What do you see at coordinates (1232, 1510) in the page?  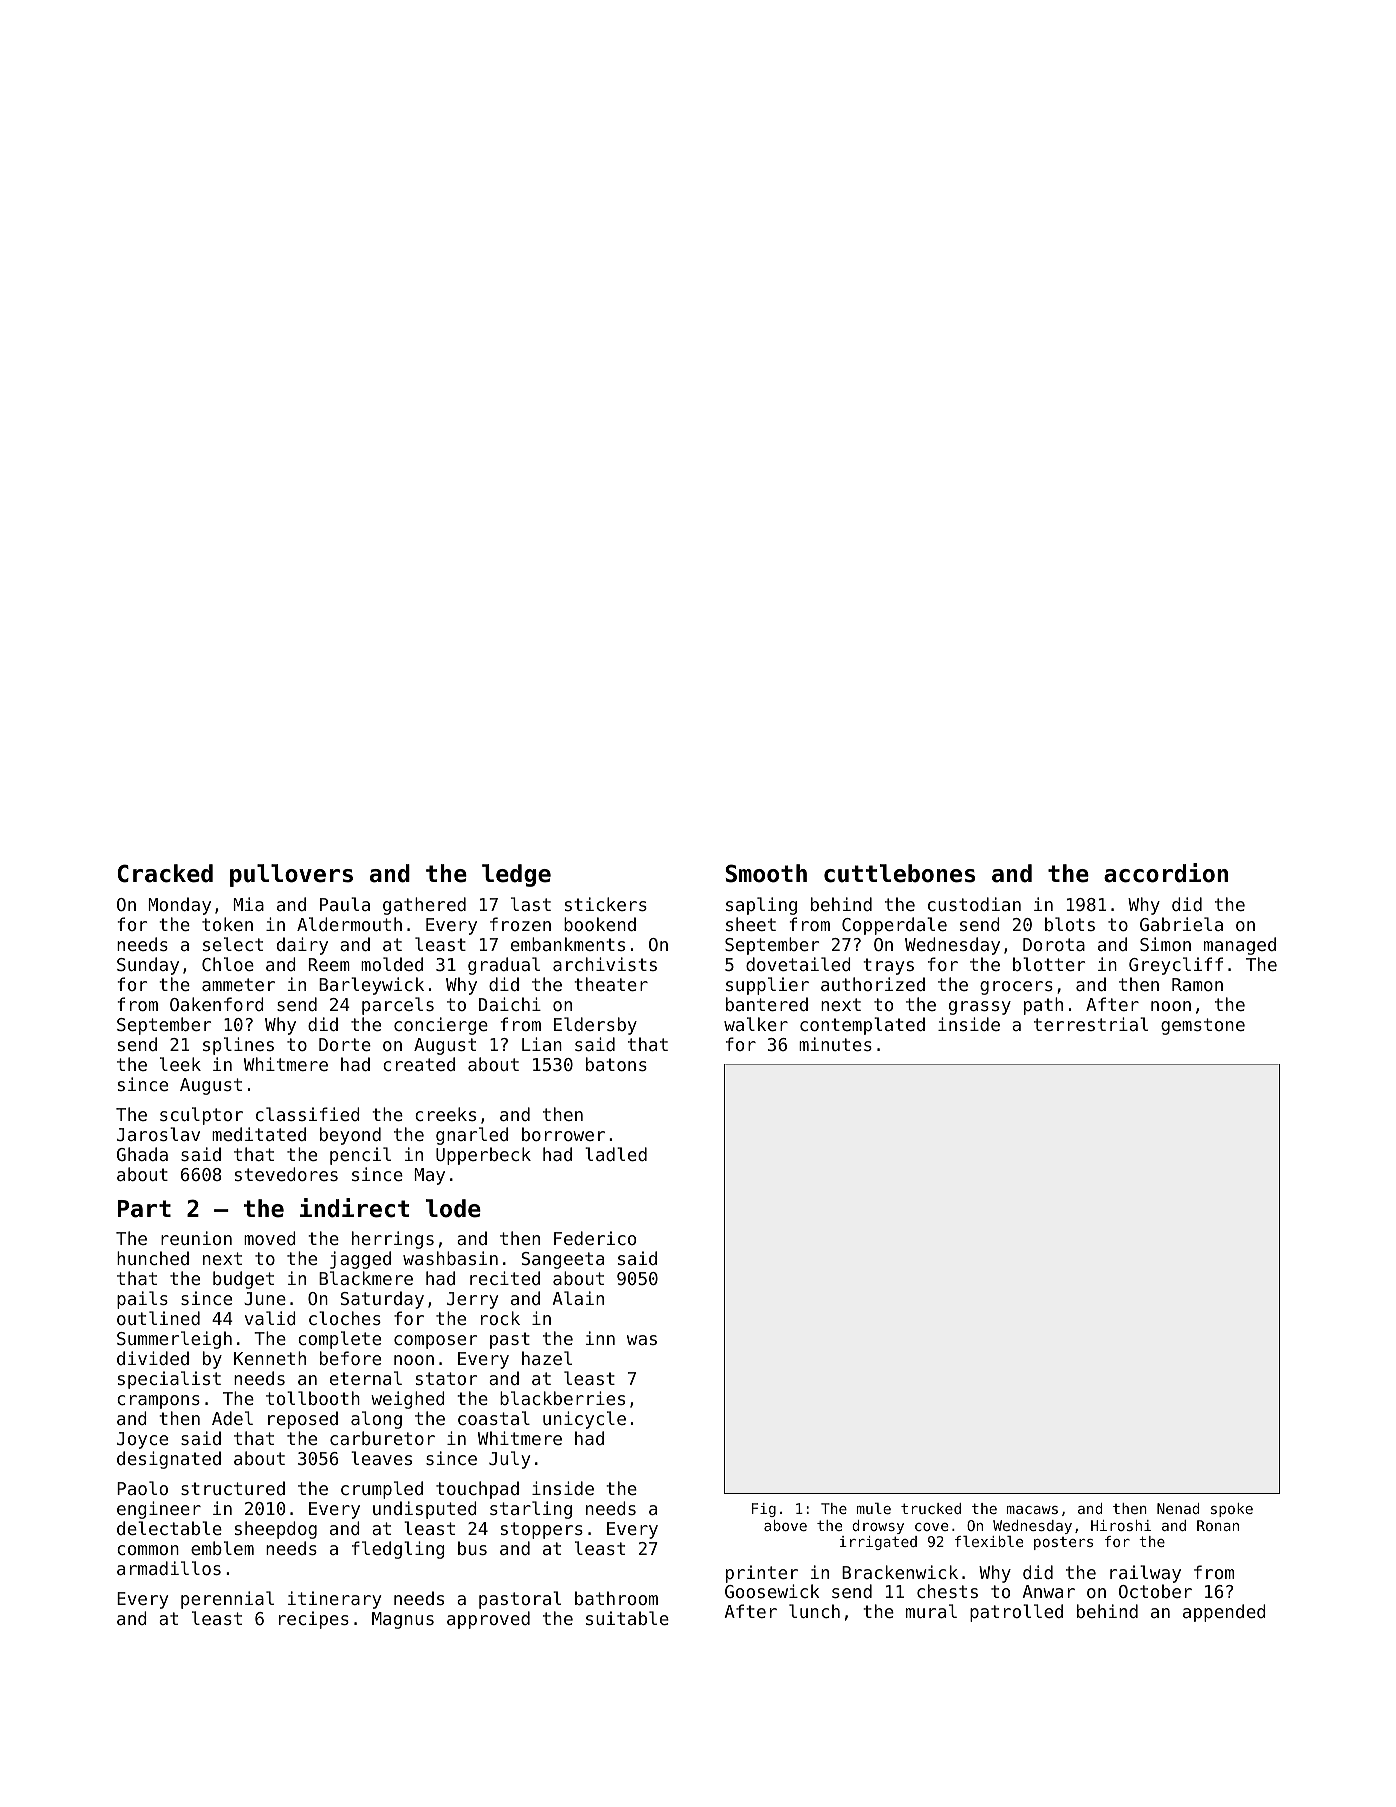 I see `spoke` at bounding box center [1232, 1510].
